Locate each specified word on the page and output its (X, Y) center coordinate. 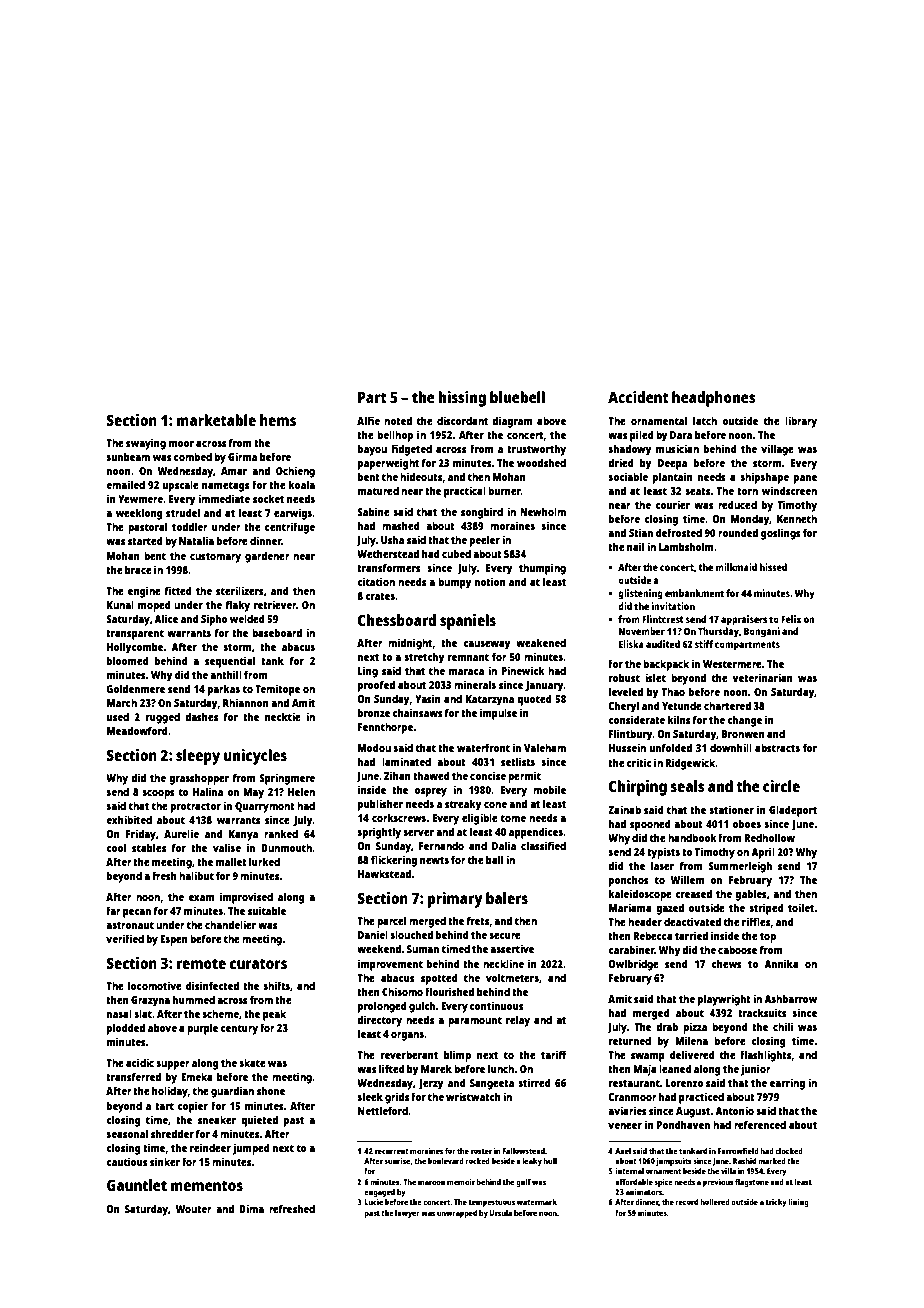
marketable (216, 420)
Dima (251, 1208)
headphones (714, 399)
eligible (480, 819)
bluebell (517, 397)
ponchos (629, 881)
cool (116, 847)
